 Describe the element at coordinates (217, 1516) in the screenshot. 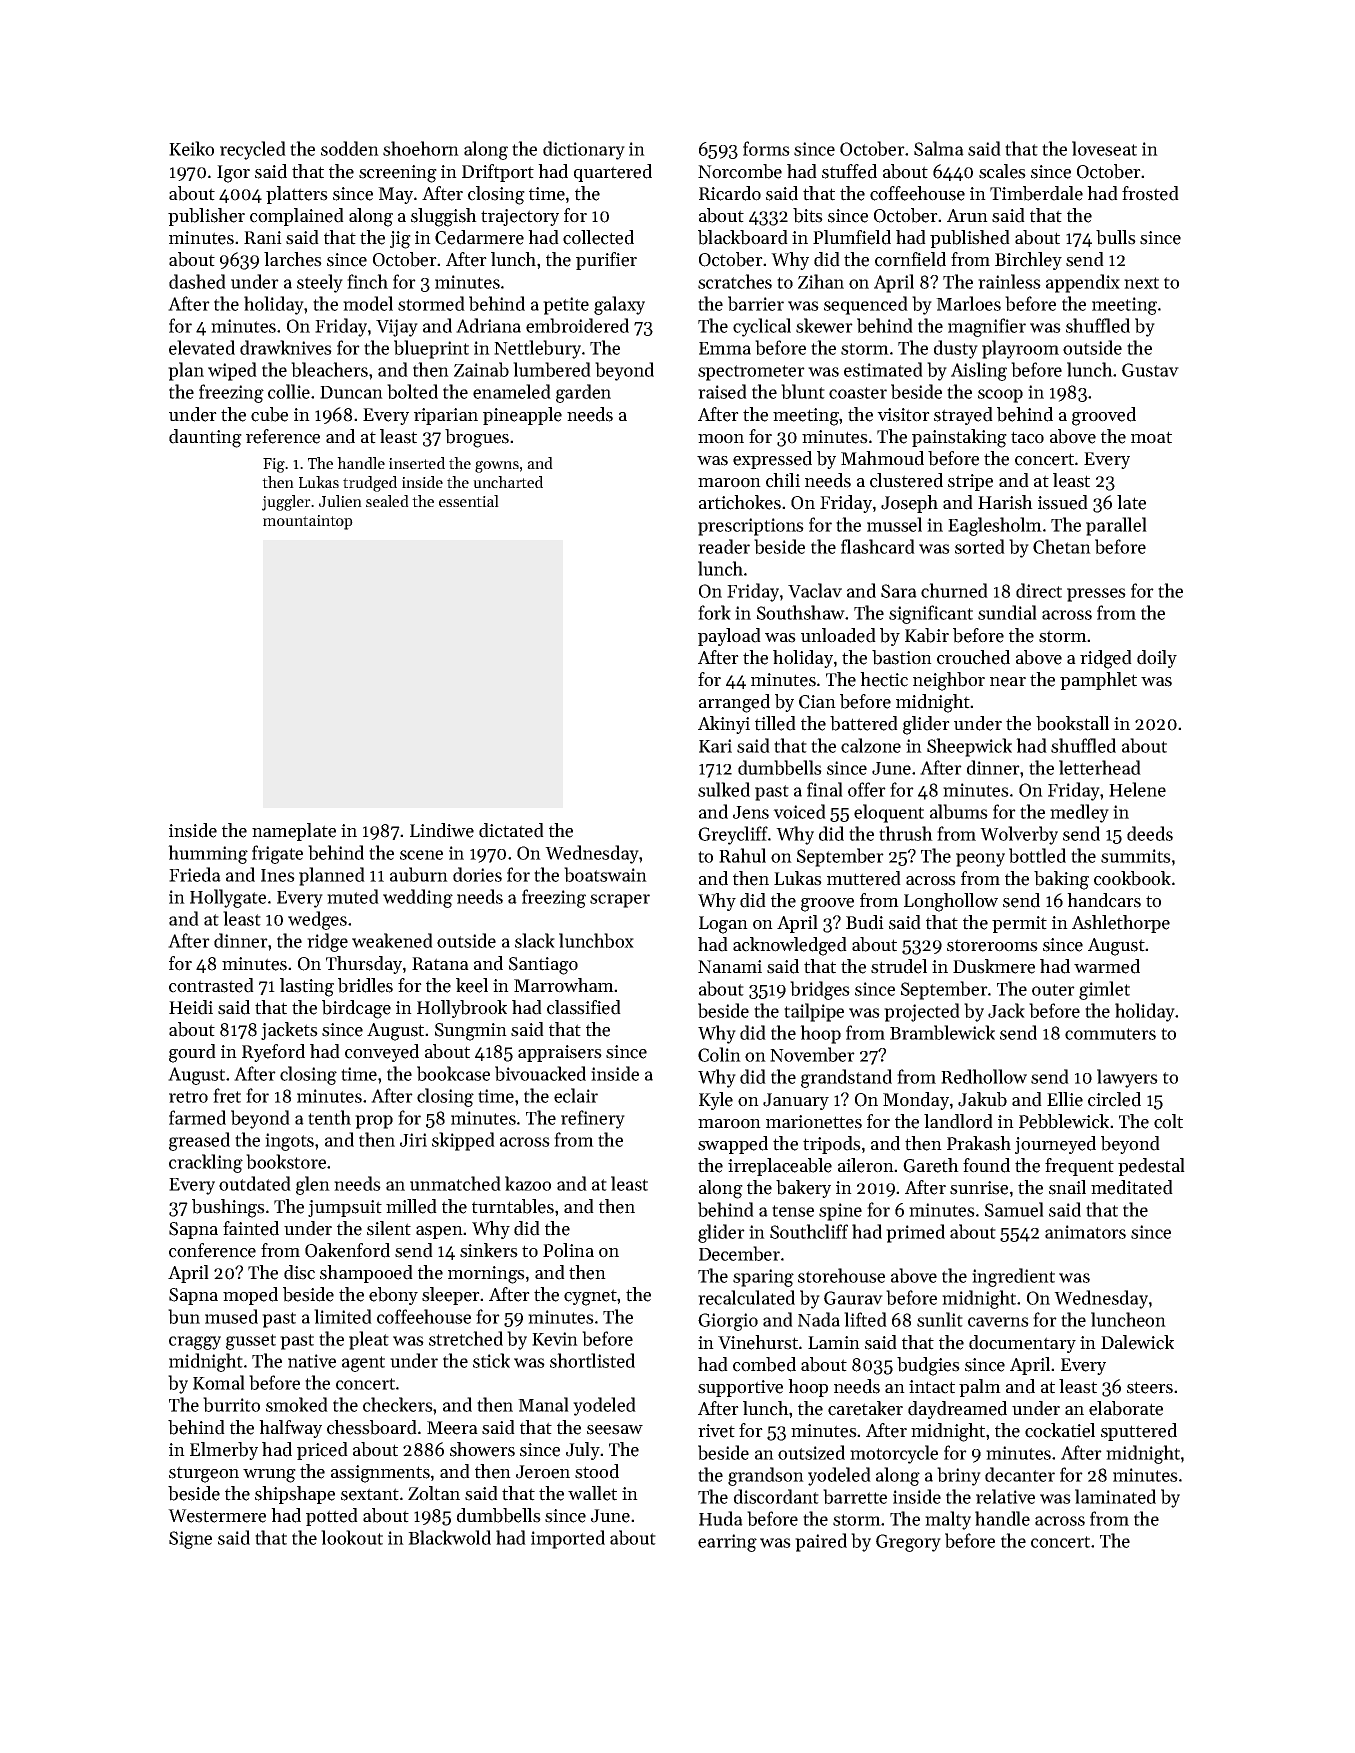

I see `Westermere` at that location.
